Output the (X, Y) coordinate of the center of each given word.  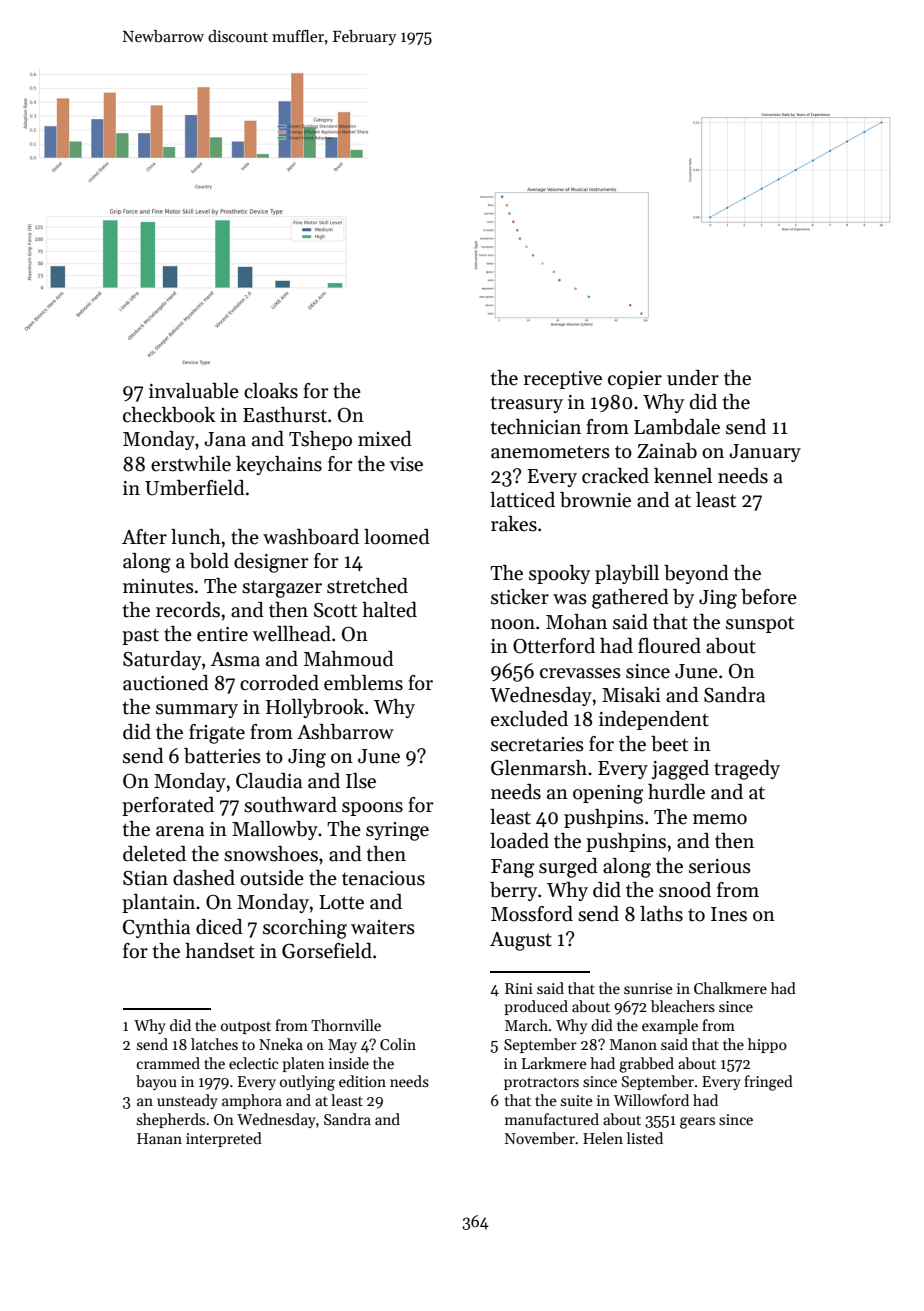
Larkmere (554, 1063)
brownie (595, 500)
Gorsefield (327, 951)
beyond (696, 574)
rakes (514, 524)
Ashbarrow (345, 732)
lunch (196, 537)
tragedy (747, 770)
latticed (522, 500)
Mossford (532, 914)
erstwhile (191, 464)
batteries (222, 756)
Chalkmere (730, 988)
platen (303, 1064)
